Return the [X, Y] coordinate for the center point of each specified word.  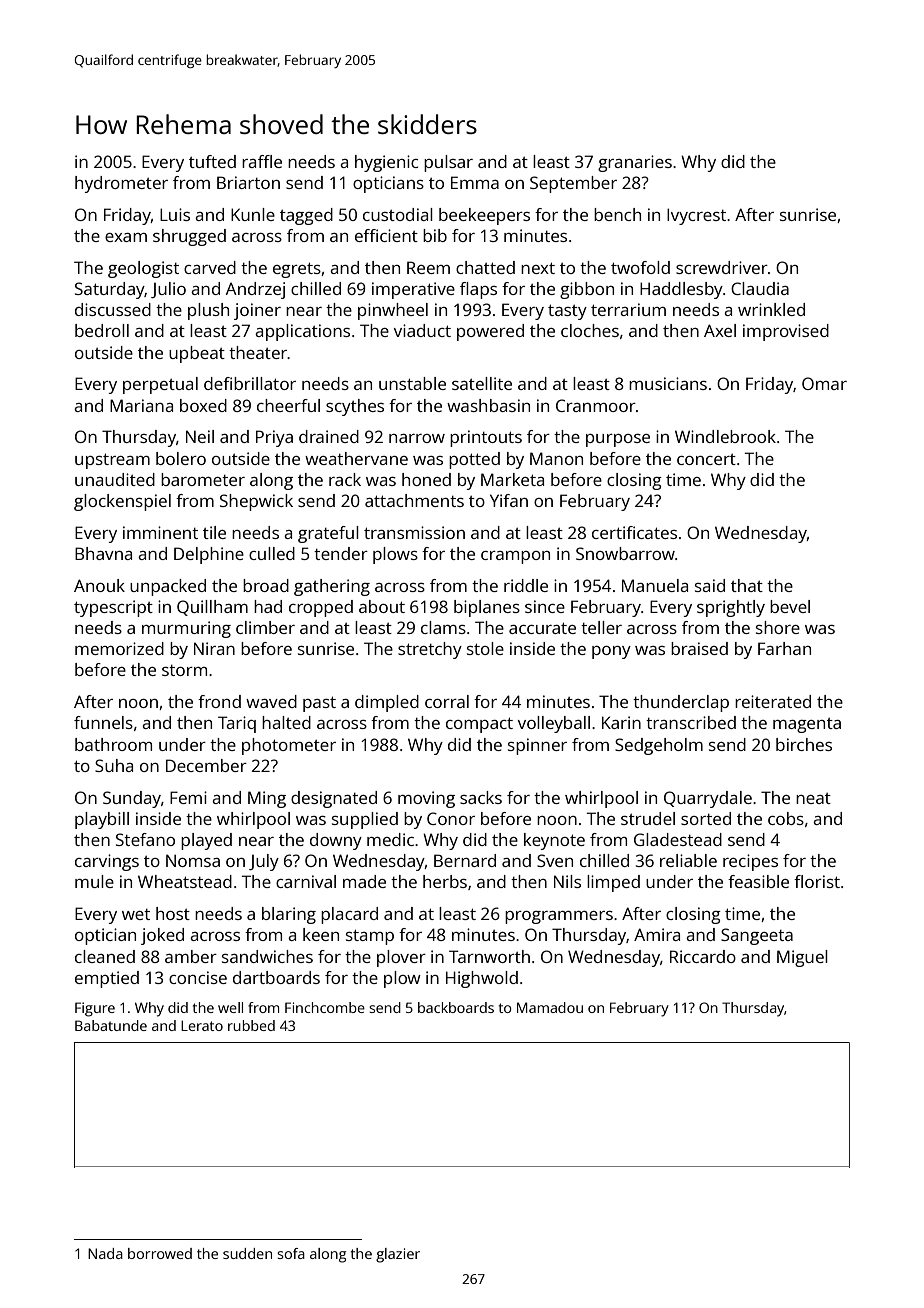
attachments [414, 500]
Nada [105, 1253]
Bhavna [103, 553]
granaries [635, 163]
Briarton [248, 182]
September [573, 184]
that [747, 585]
